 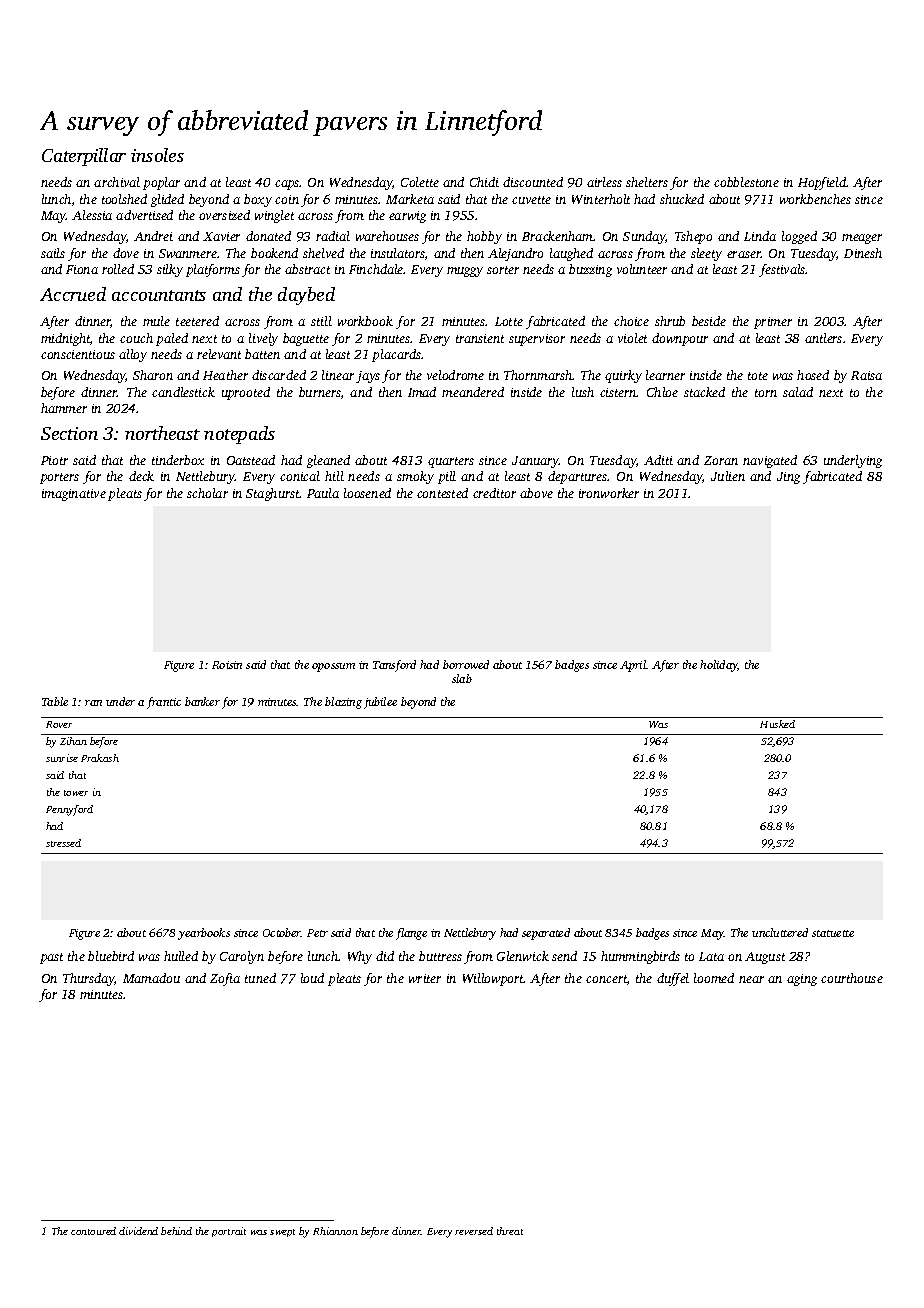 I want to click on festivals, so click(x=782, y=270).
